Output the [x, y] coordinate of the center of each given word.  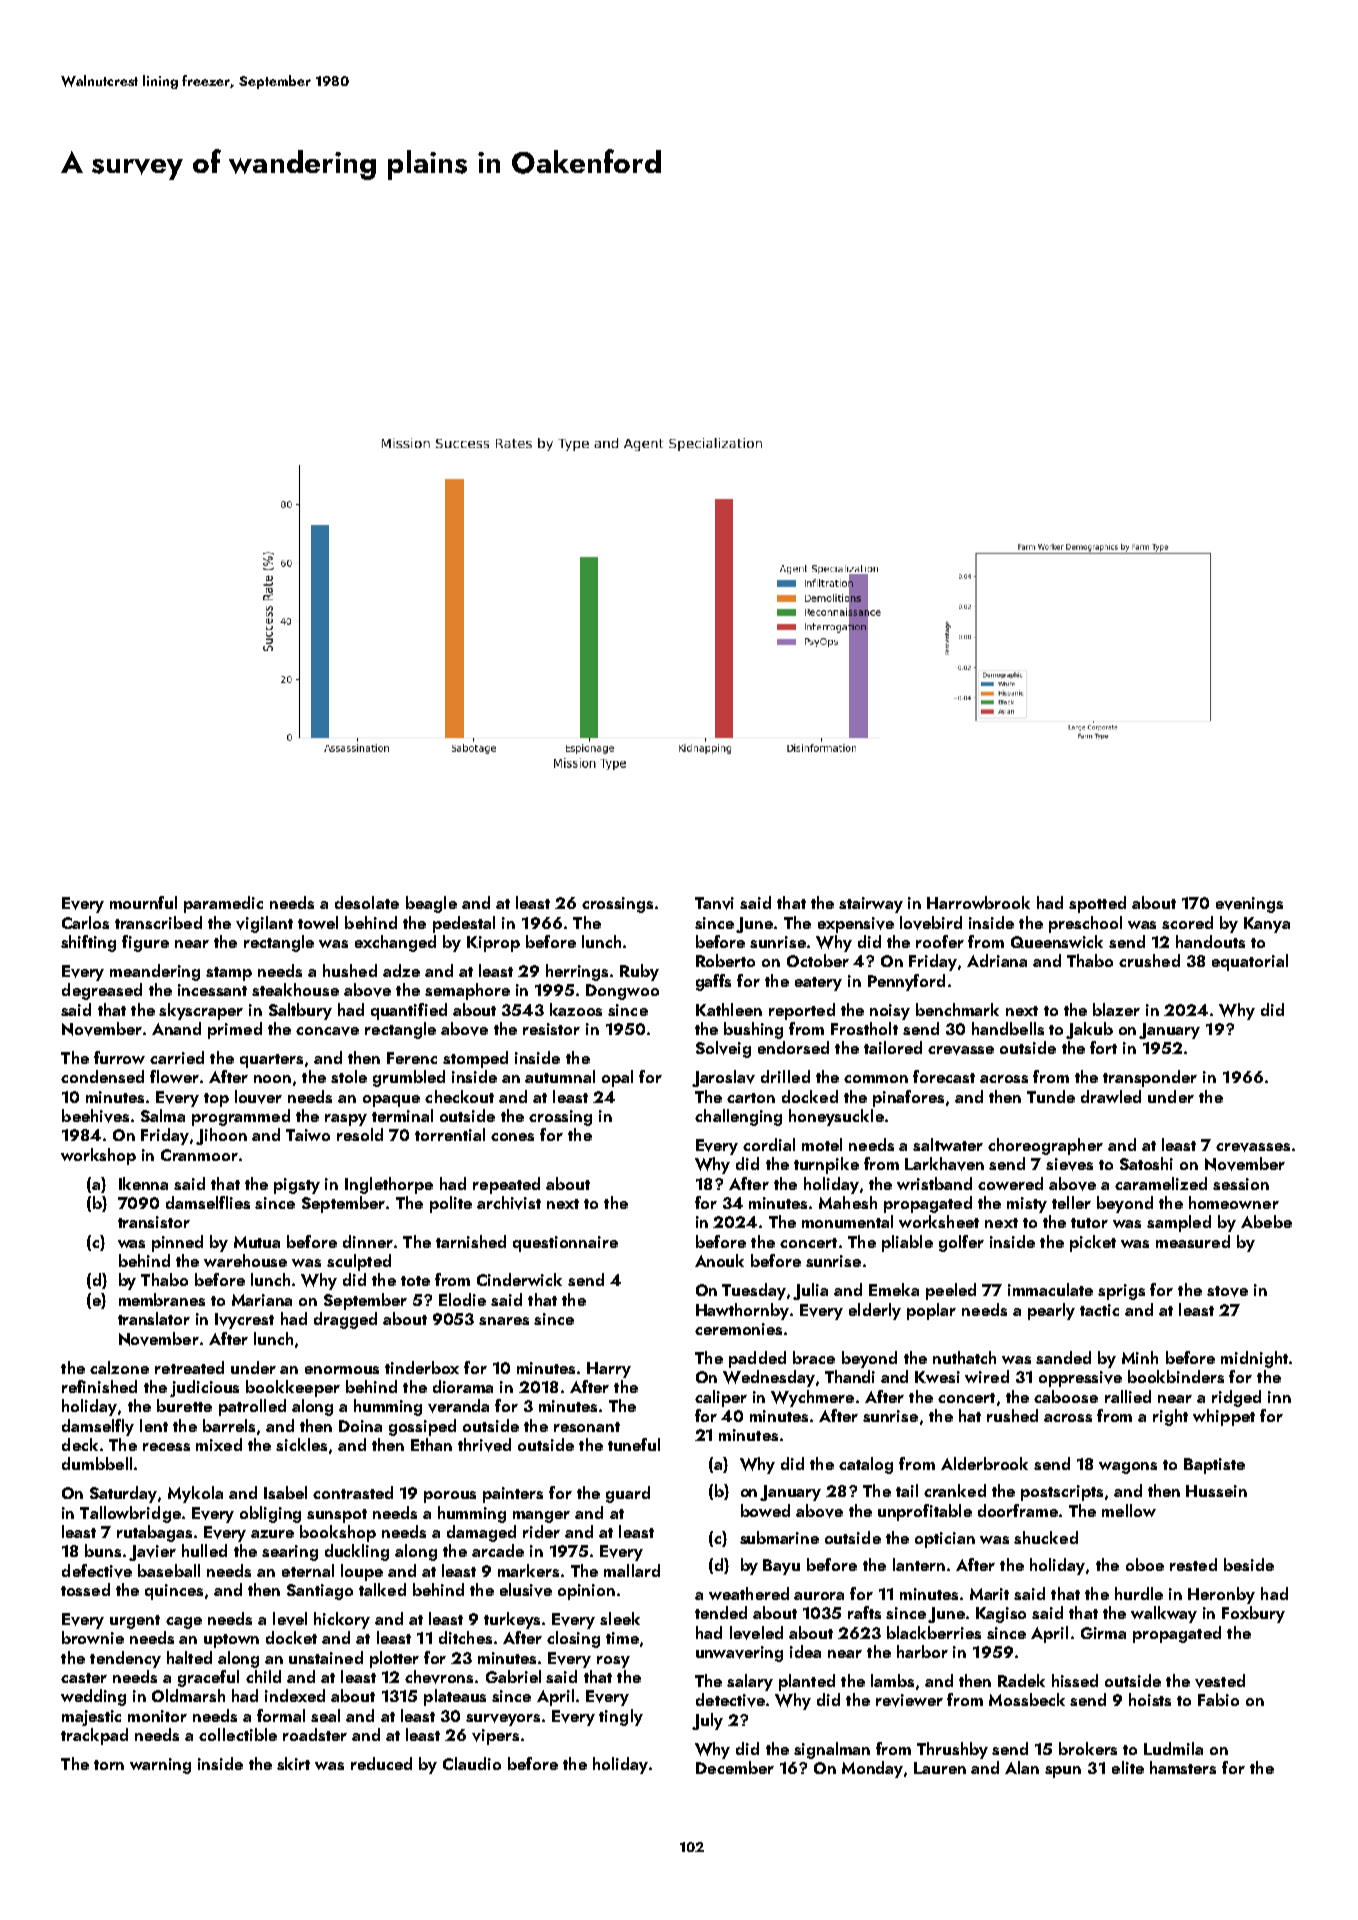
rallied [1128, 1396]
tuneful [634, 1444]
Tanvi [714, 903]
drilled [785, 1076]
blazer [1116, 1009]
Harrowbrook [978, 902]
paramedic [223, 904]
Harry [609, 1370]
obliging [270, 1514]
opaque [391, 1101]
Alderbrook [984, 1463]
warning [160, 1766]
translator [154, 1318]
